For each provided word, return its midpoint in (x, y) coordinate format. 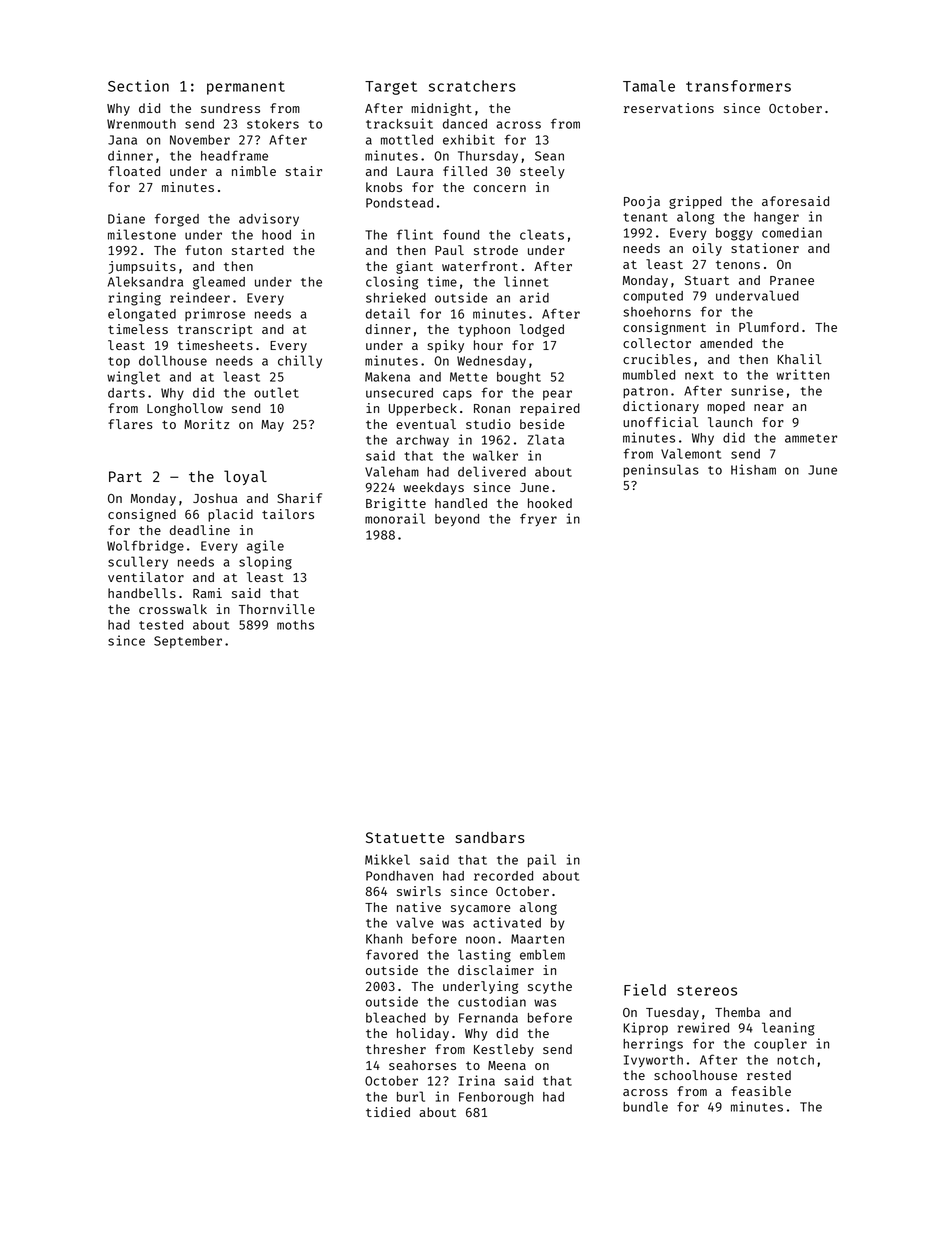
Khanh (384, 939)
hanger (776, 218)
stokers (273, 124)
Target (391, 88)
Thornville (277, 609)
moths (295, 625)
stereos (707, 990)
